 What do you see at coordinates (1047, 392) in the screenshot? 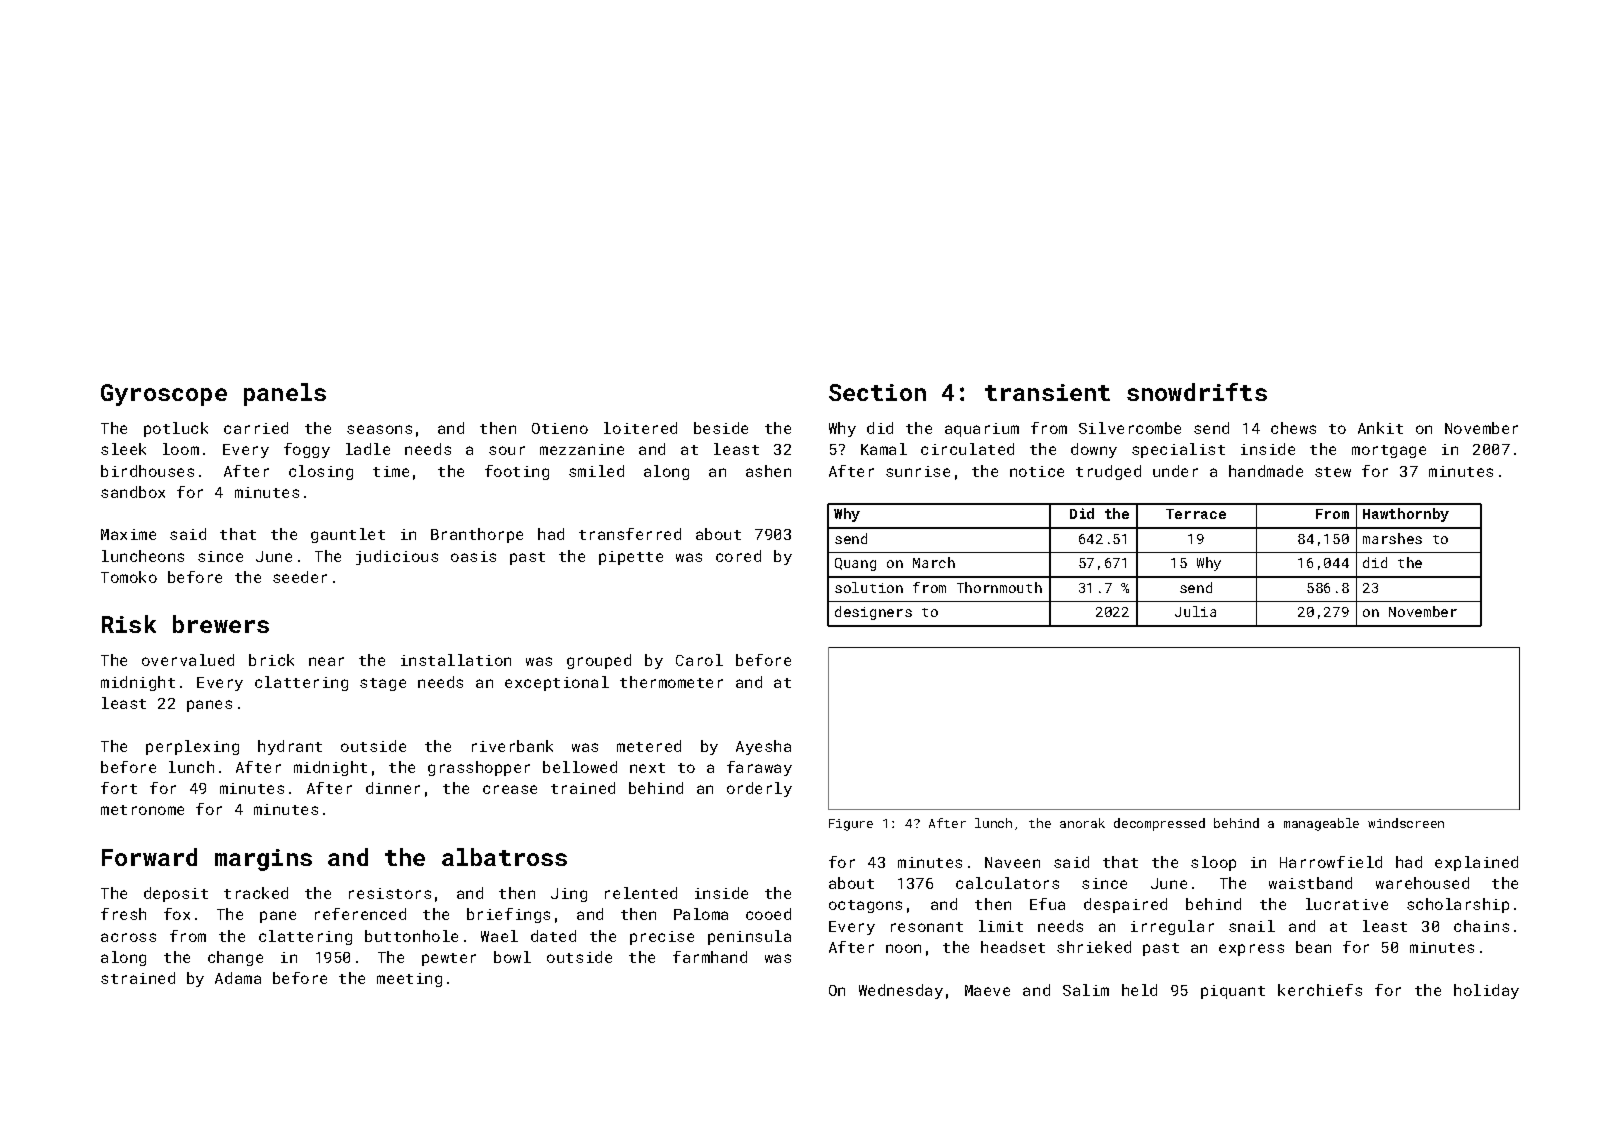
I see `transient` at bounding box center [1047, 392].
